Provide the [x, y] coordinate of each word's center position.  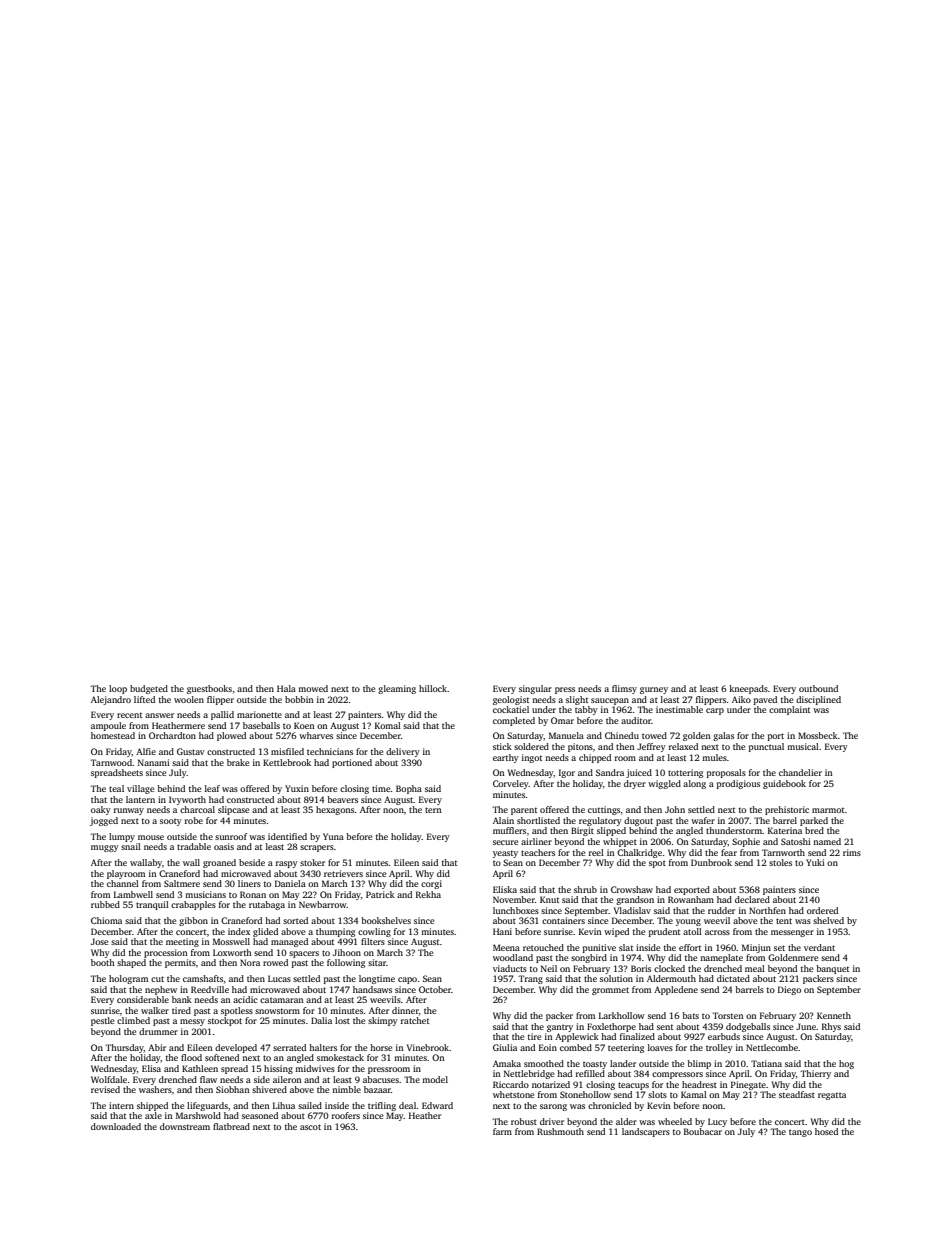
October [435, 989]
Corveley [511, 784]
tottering [685, 773]
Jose [99, 941]
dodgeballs [748, 1027]
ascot [310, 1127]
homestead [113, 735]
